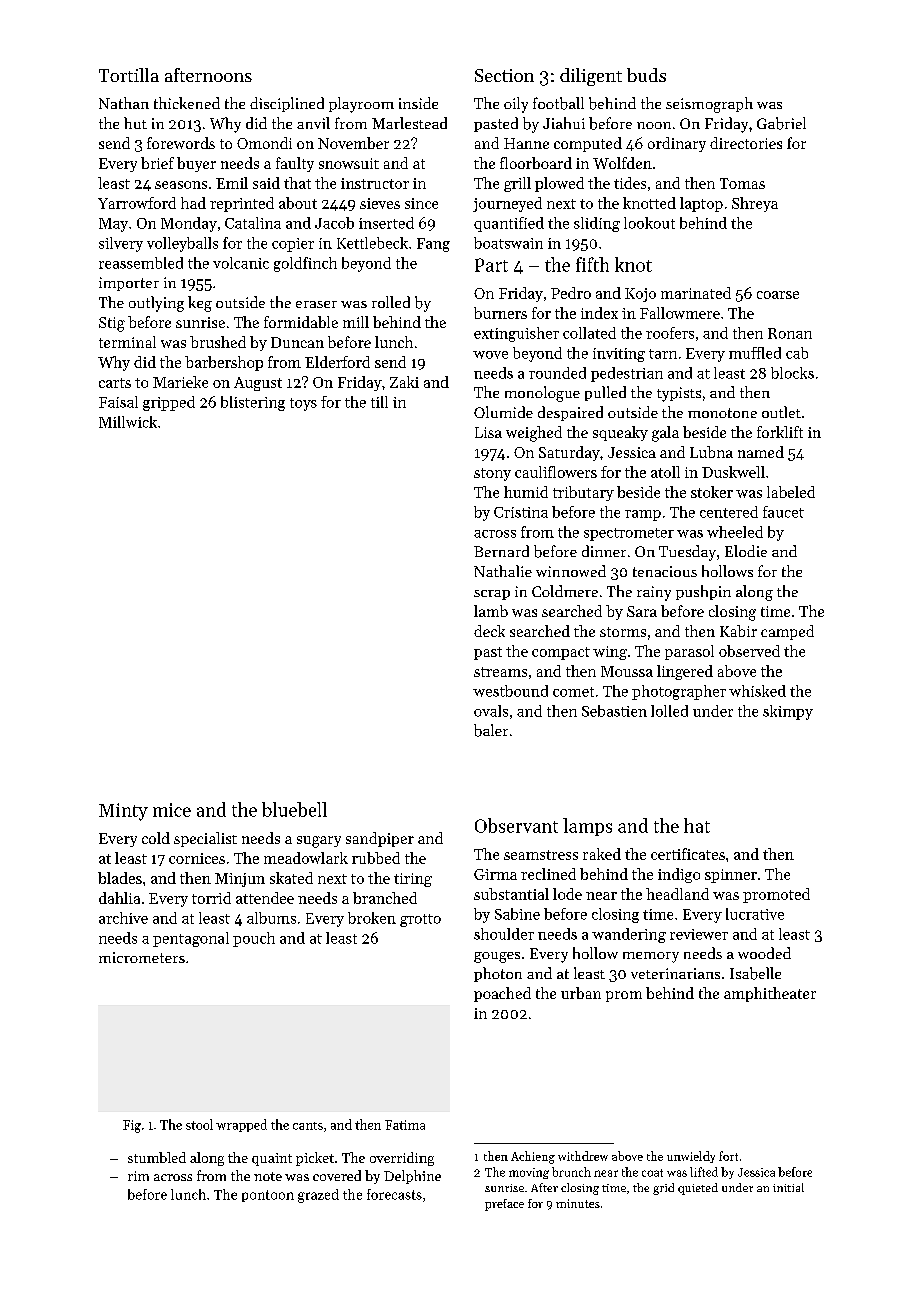 This screenshot has height=1308, width=924. What do you see at coordinates (138, 1176) in the screenshot?
I see `rim` at bounding box center [138, 1176].
